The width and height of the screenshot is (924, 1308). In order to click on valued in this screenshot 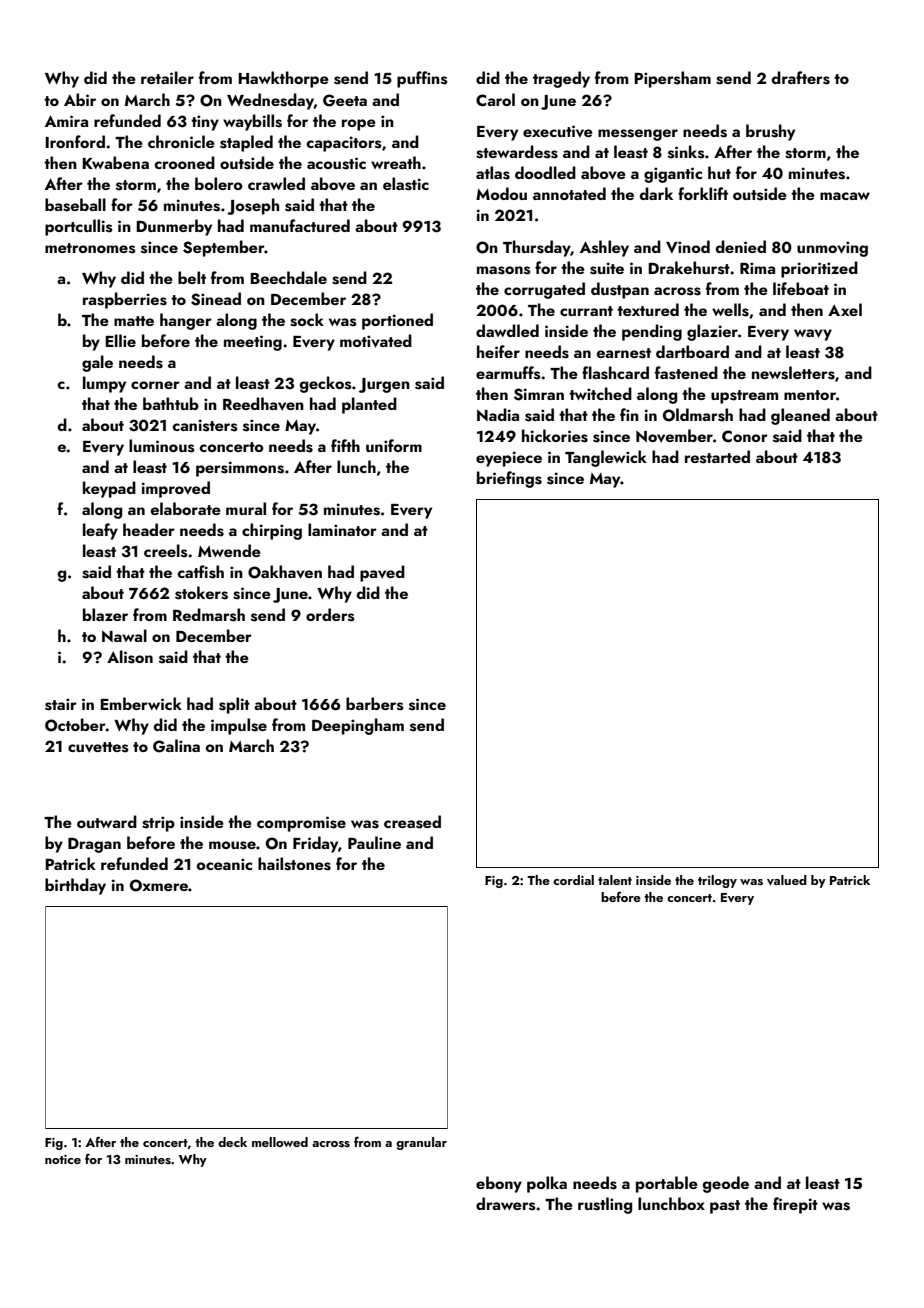, I will do `click(787, 880)`.
